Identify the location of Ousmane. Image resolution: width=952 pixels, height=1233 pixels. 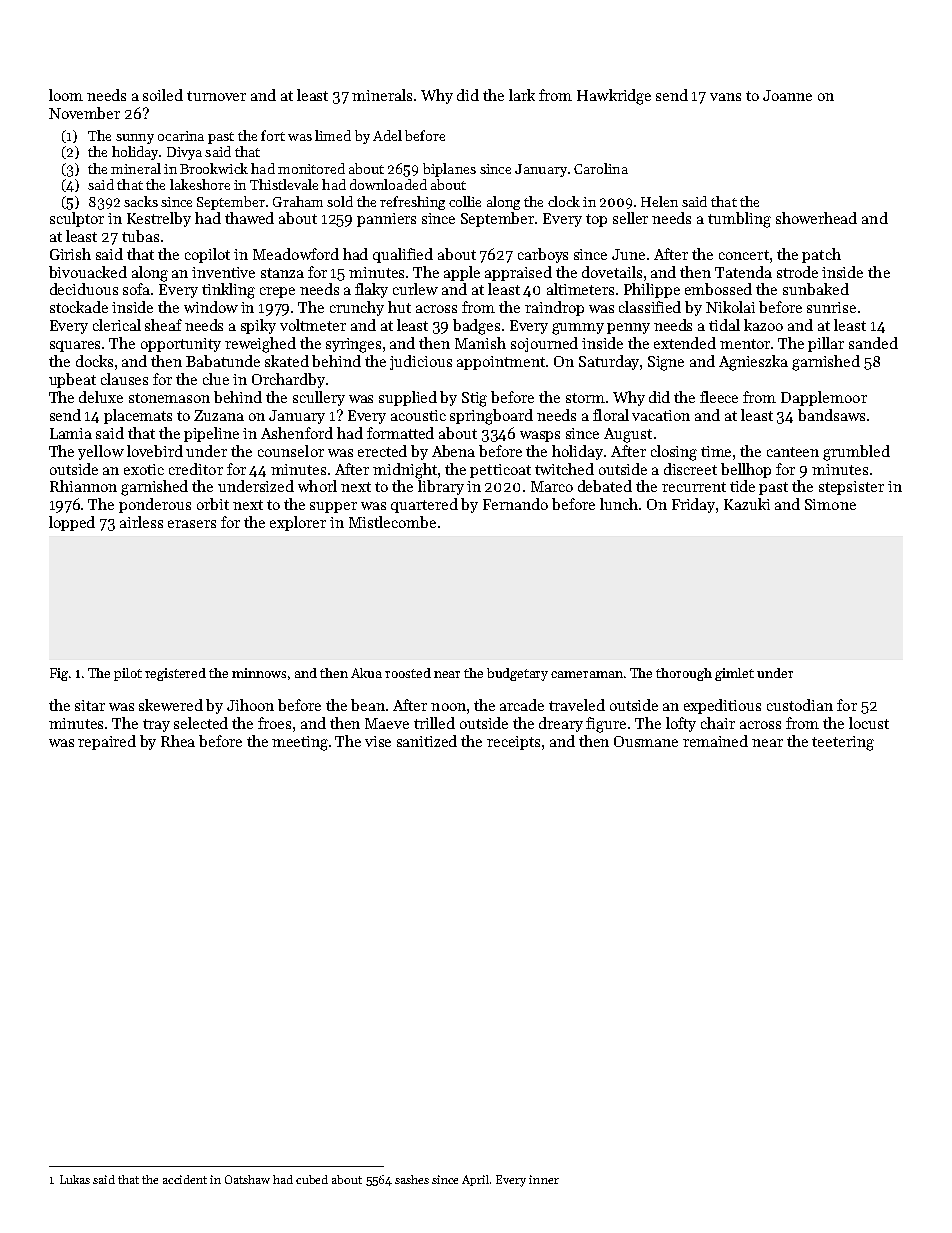
(646, 741).
